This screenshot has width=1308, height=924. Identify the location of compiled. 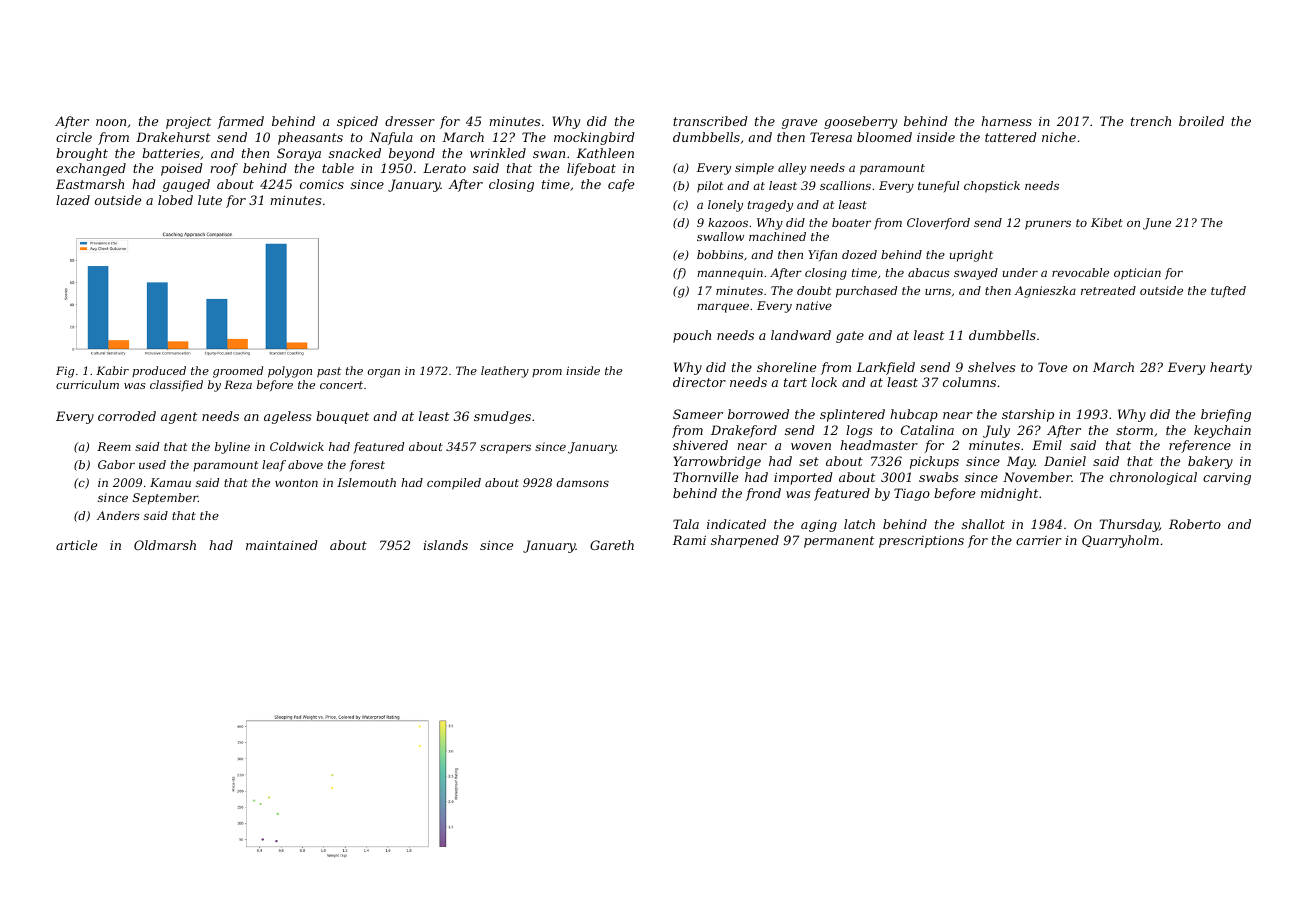
(454, 484).
